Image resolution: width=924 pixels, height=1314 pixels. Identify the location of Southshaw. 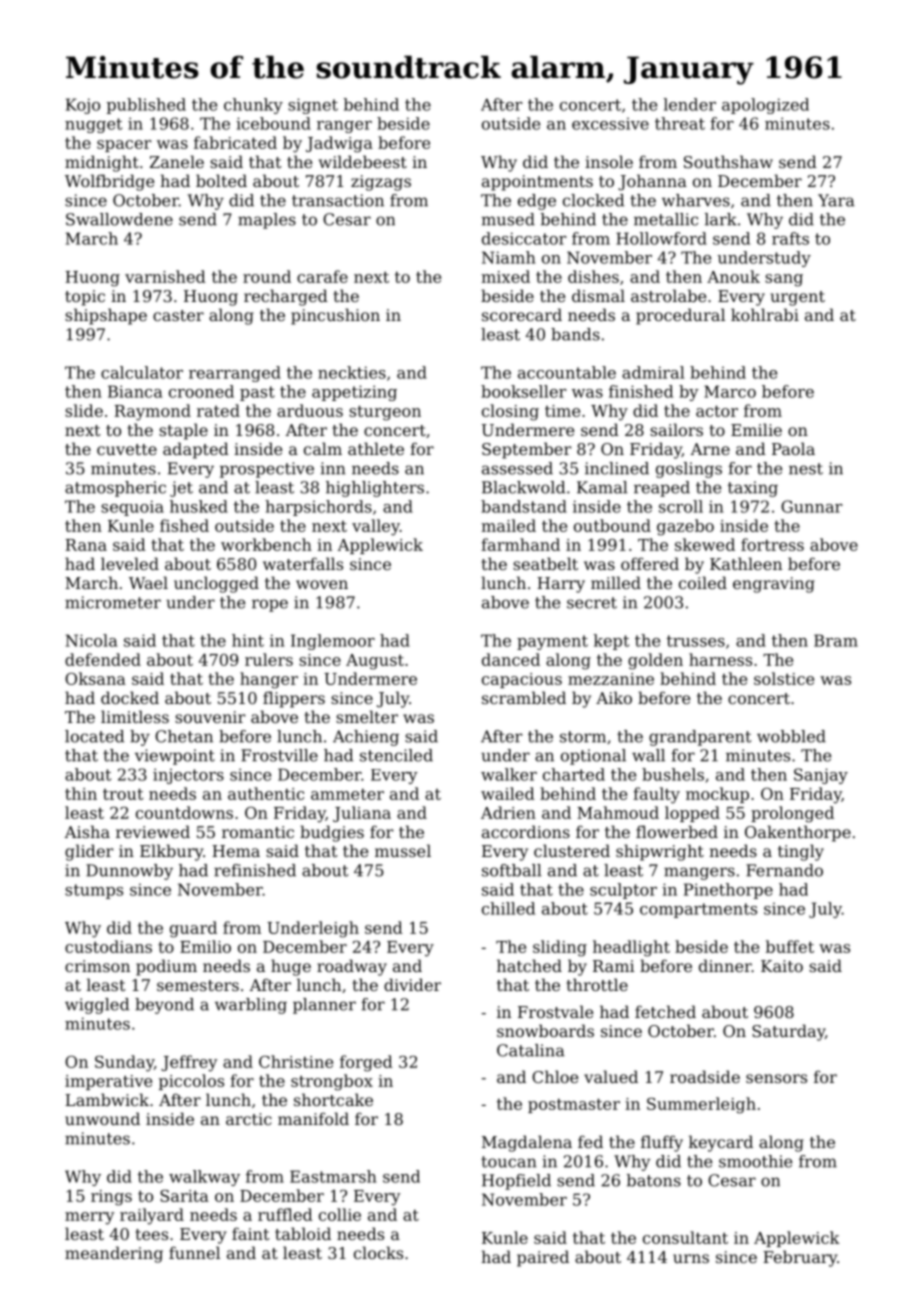
(728, 161).
